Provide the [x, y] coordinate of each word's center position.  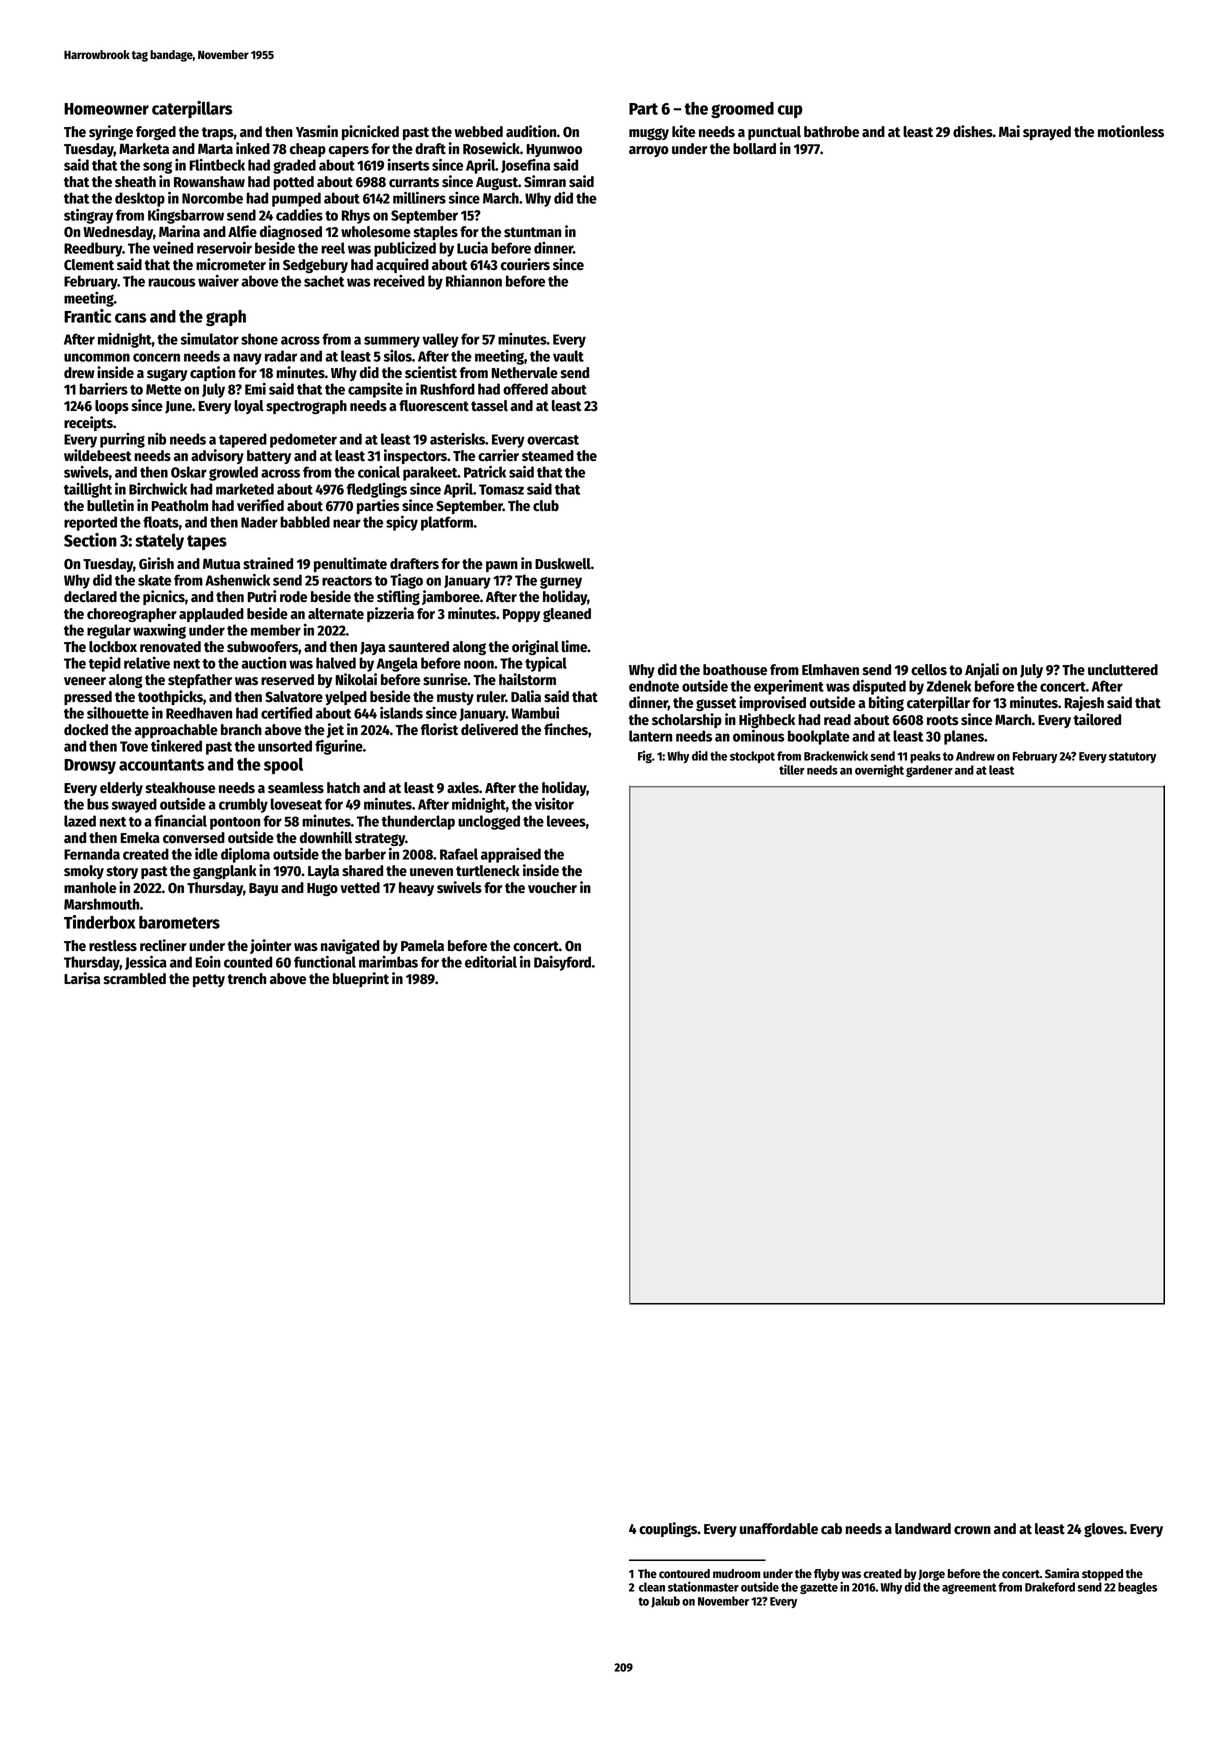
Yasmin [317, 131]
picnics [164, 597]
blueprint [361, 979]
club [546, 506]
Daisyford [562, 963]
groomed [742, 110]
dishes [973, 131]
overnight [879, 770]
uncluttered [1123, 670]
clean [652, 1587]
